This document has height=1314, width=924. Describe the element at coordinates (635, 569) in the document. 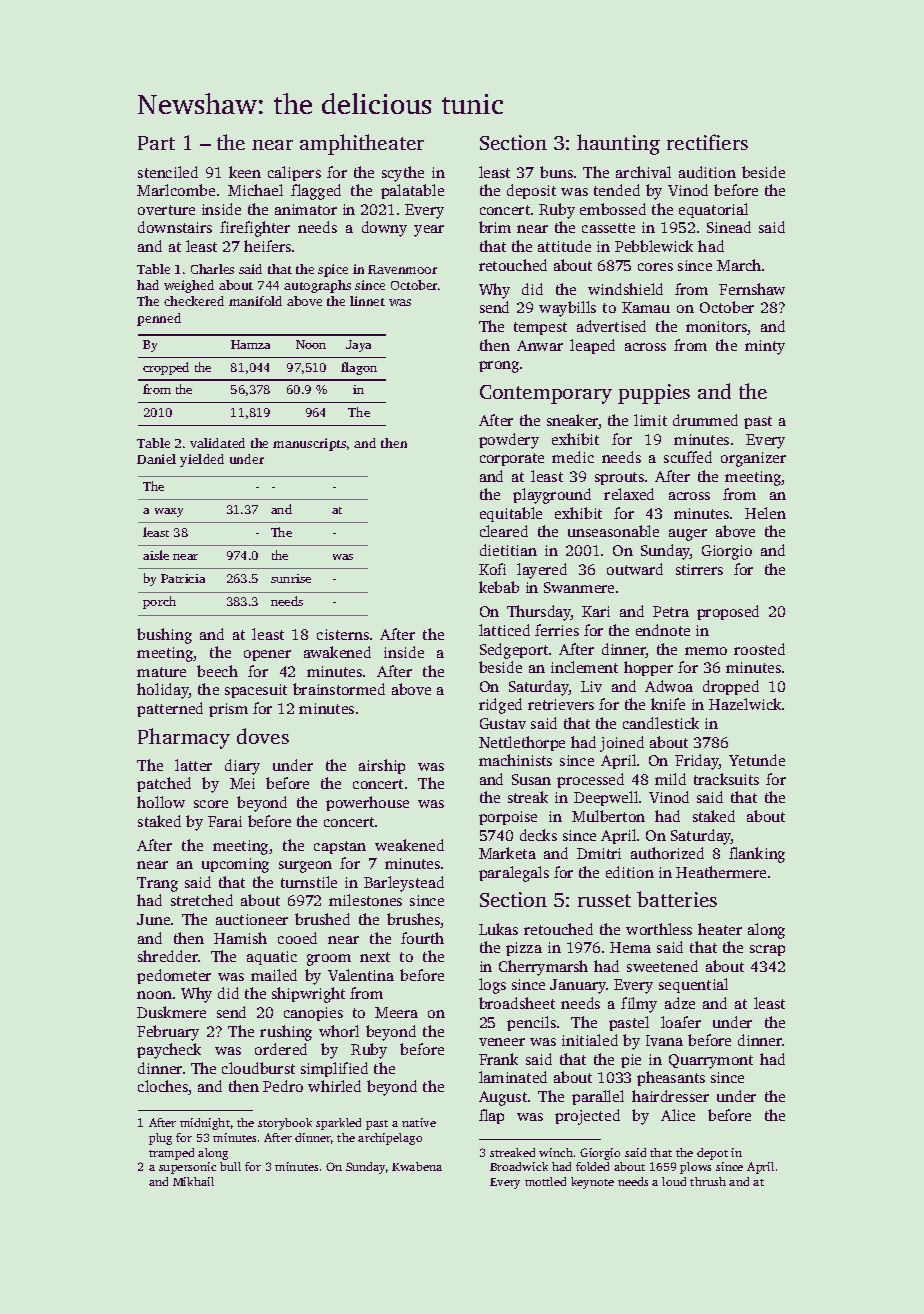

I see `outward` at that location.
